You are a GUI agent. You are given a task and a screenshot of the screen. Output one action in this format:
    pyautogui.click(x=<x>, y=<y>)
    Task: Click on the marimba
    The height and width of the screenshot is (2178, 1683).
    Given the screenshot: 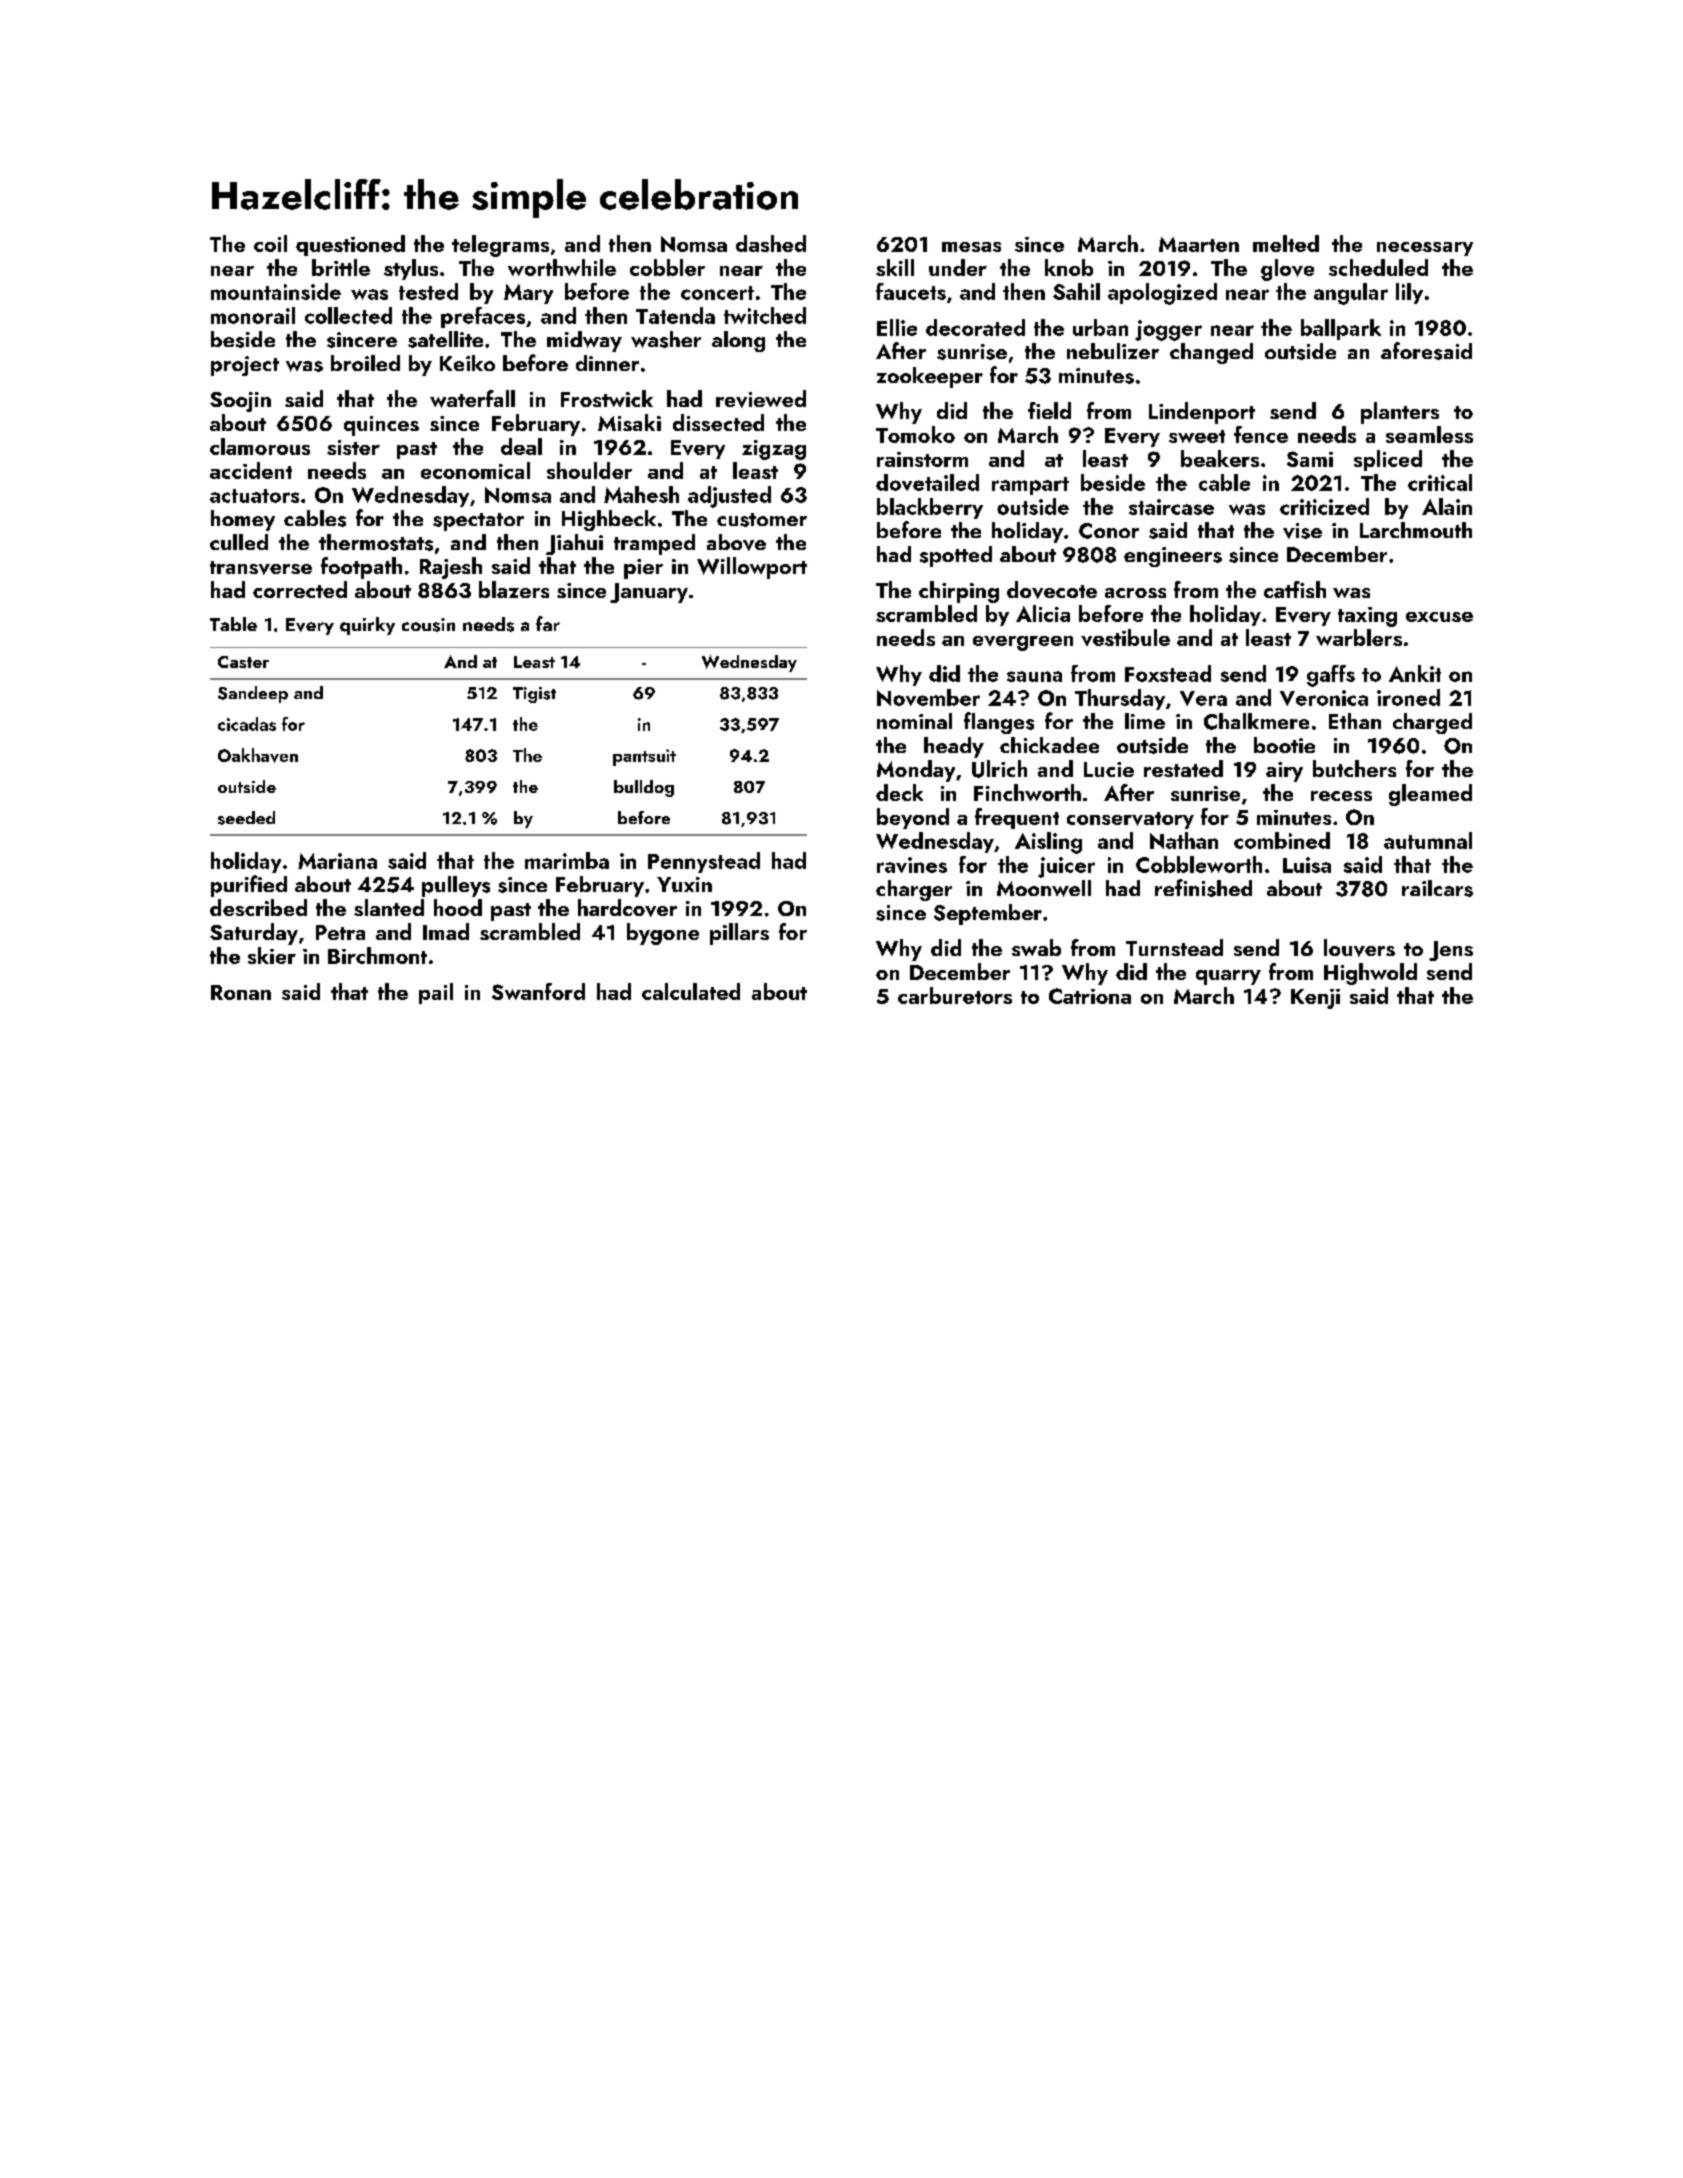 What is the action you would take?
    pyautogui.click(x=567, y=860)
